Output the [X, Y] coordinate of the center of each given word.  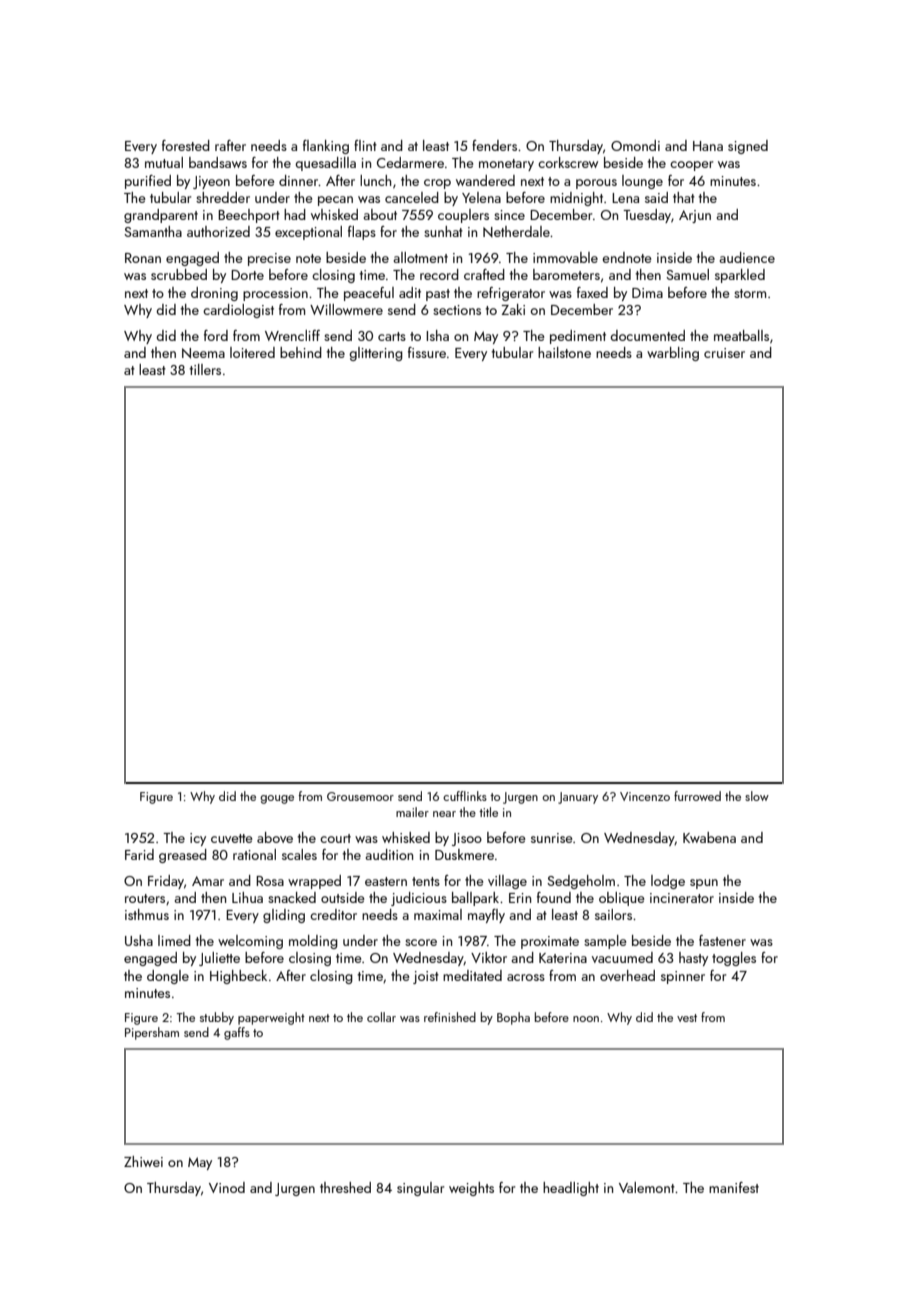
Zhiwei [143, 1161]
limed [174, 940]
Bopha [513, 1018]
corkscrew [568, 162]
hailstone [564, 352]
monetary [506, 165]
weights [471, 1189]
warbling [673, 354]
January [578, 798]
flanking [326, 147]
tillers [205, 369]
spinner [683, 977]
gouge [277, 799]
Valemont [647, 1187]
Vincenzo [645, 796]
